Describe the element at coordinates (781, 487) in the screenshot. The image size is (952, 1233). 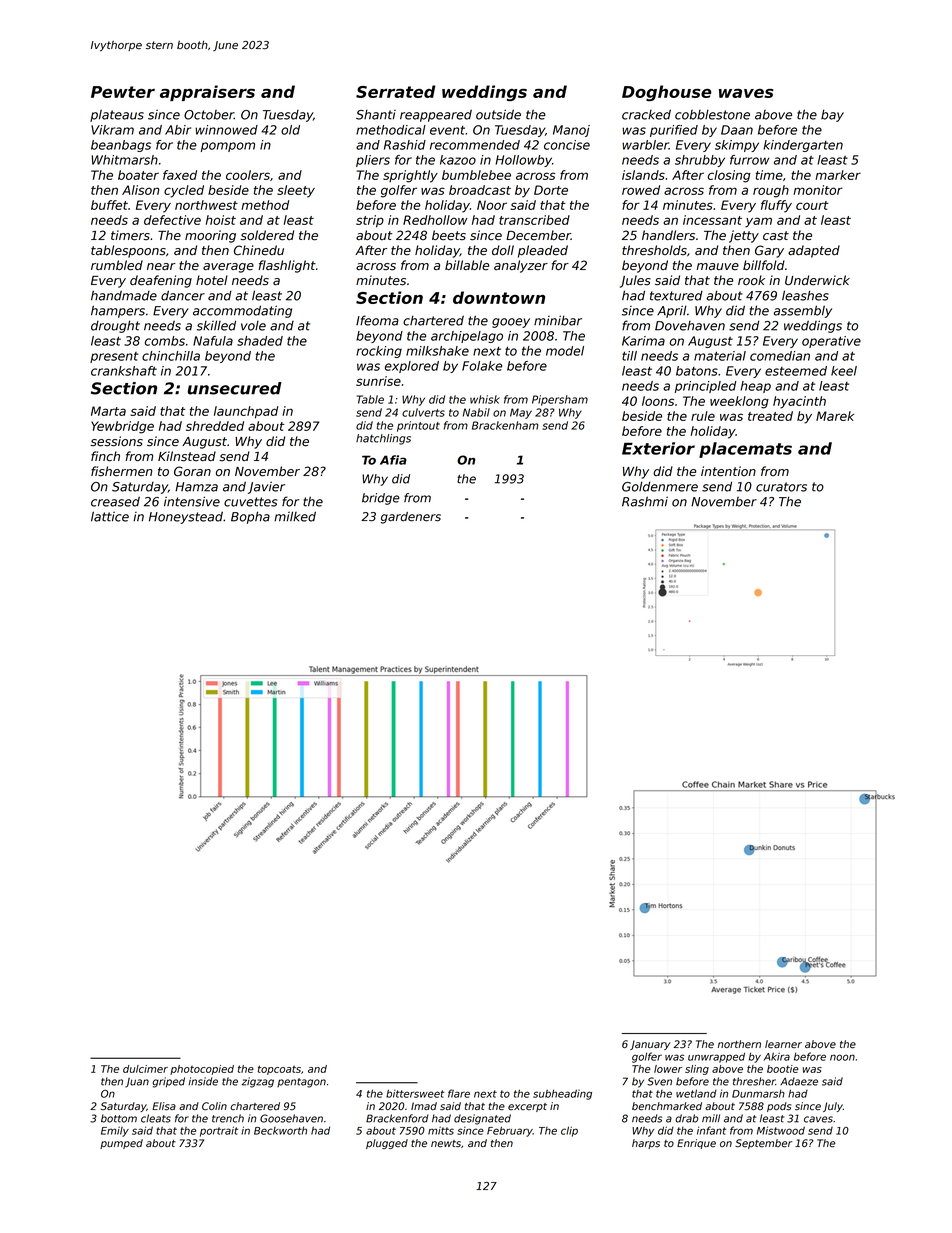
I see `curators` at that location.
